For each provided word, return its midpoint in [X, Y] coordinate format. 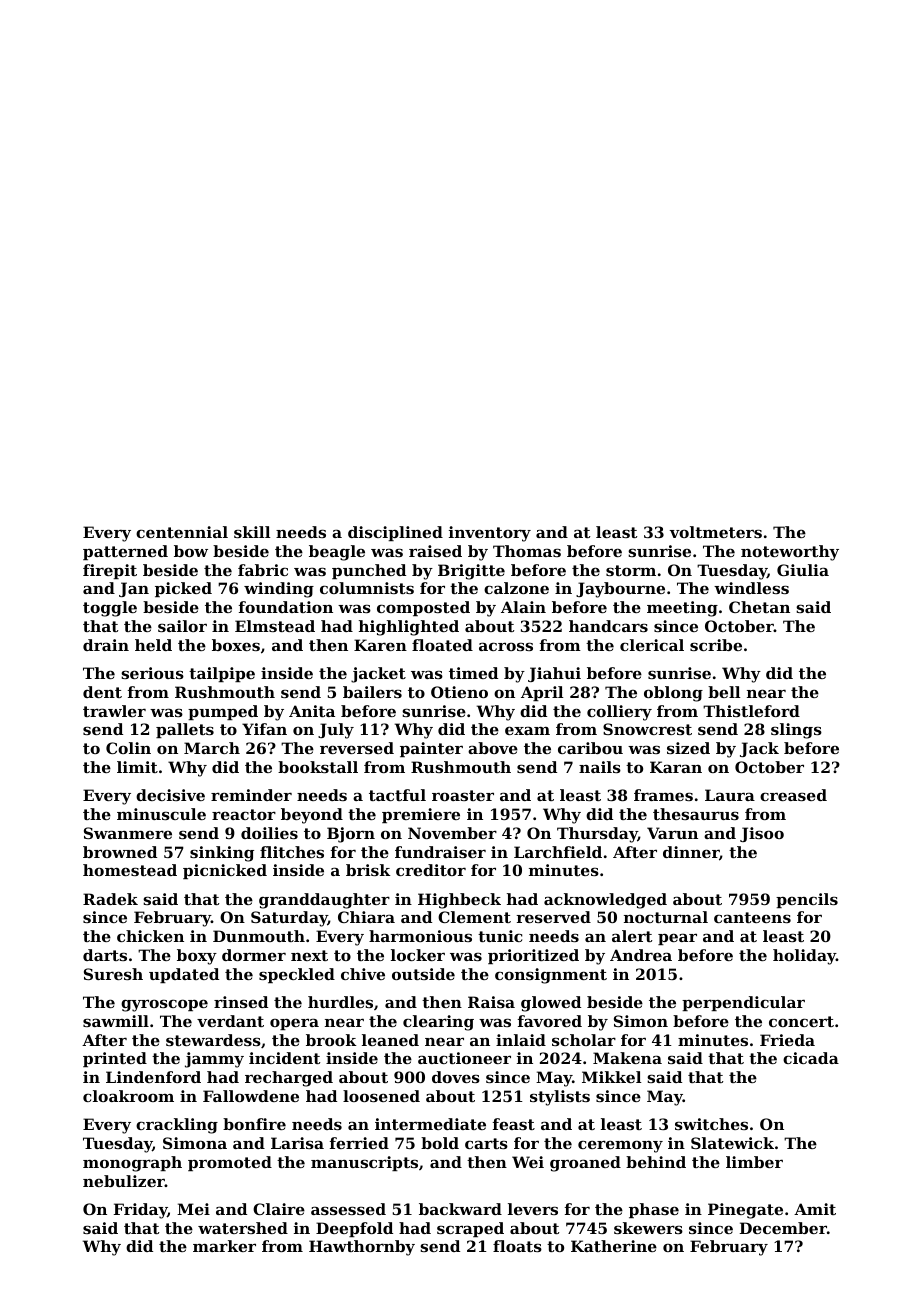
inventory [490, 534]
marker [224, 1246]
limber [754, 1162]
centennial [182, 532]
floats [517, 1246]
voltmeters [716, 532]
